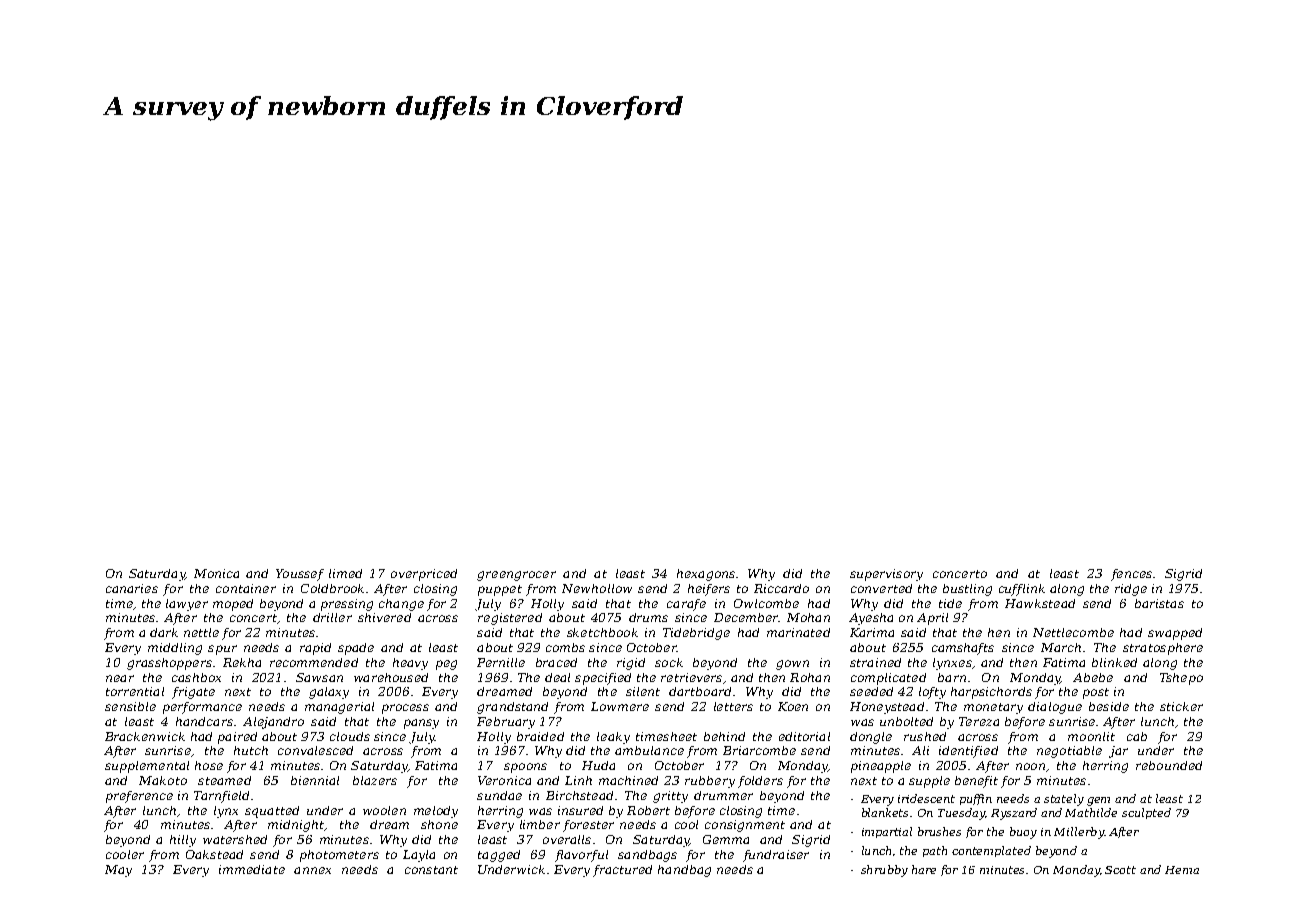 Image resolution: width=1308 pixels, height=924 pixels. I want to click on convalesced, so click(315, 750).
